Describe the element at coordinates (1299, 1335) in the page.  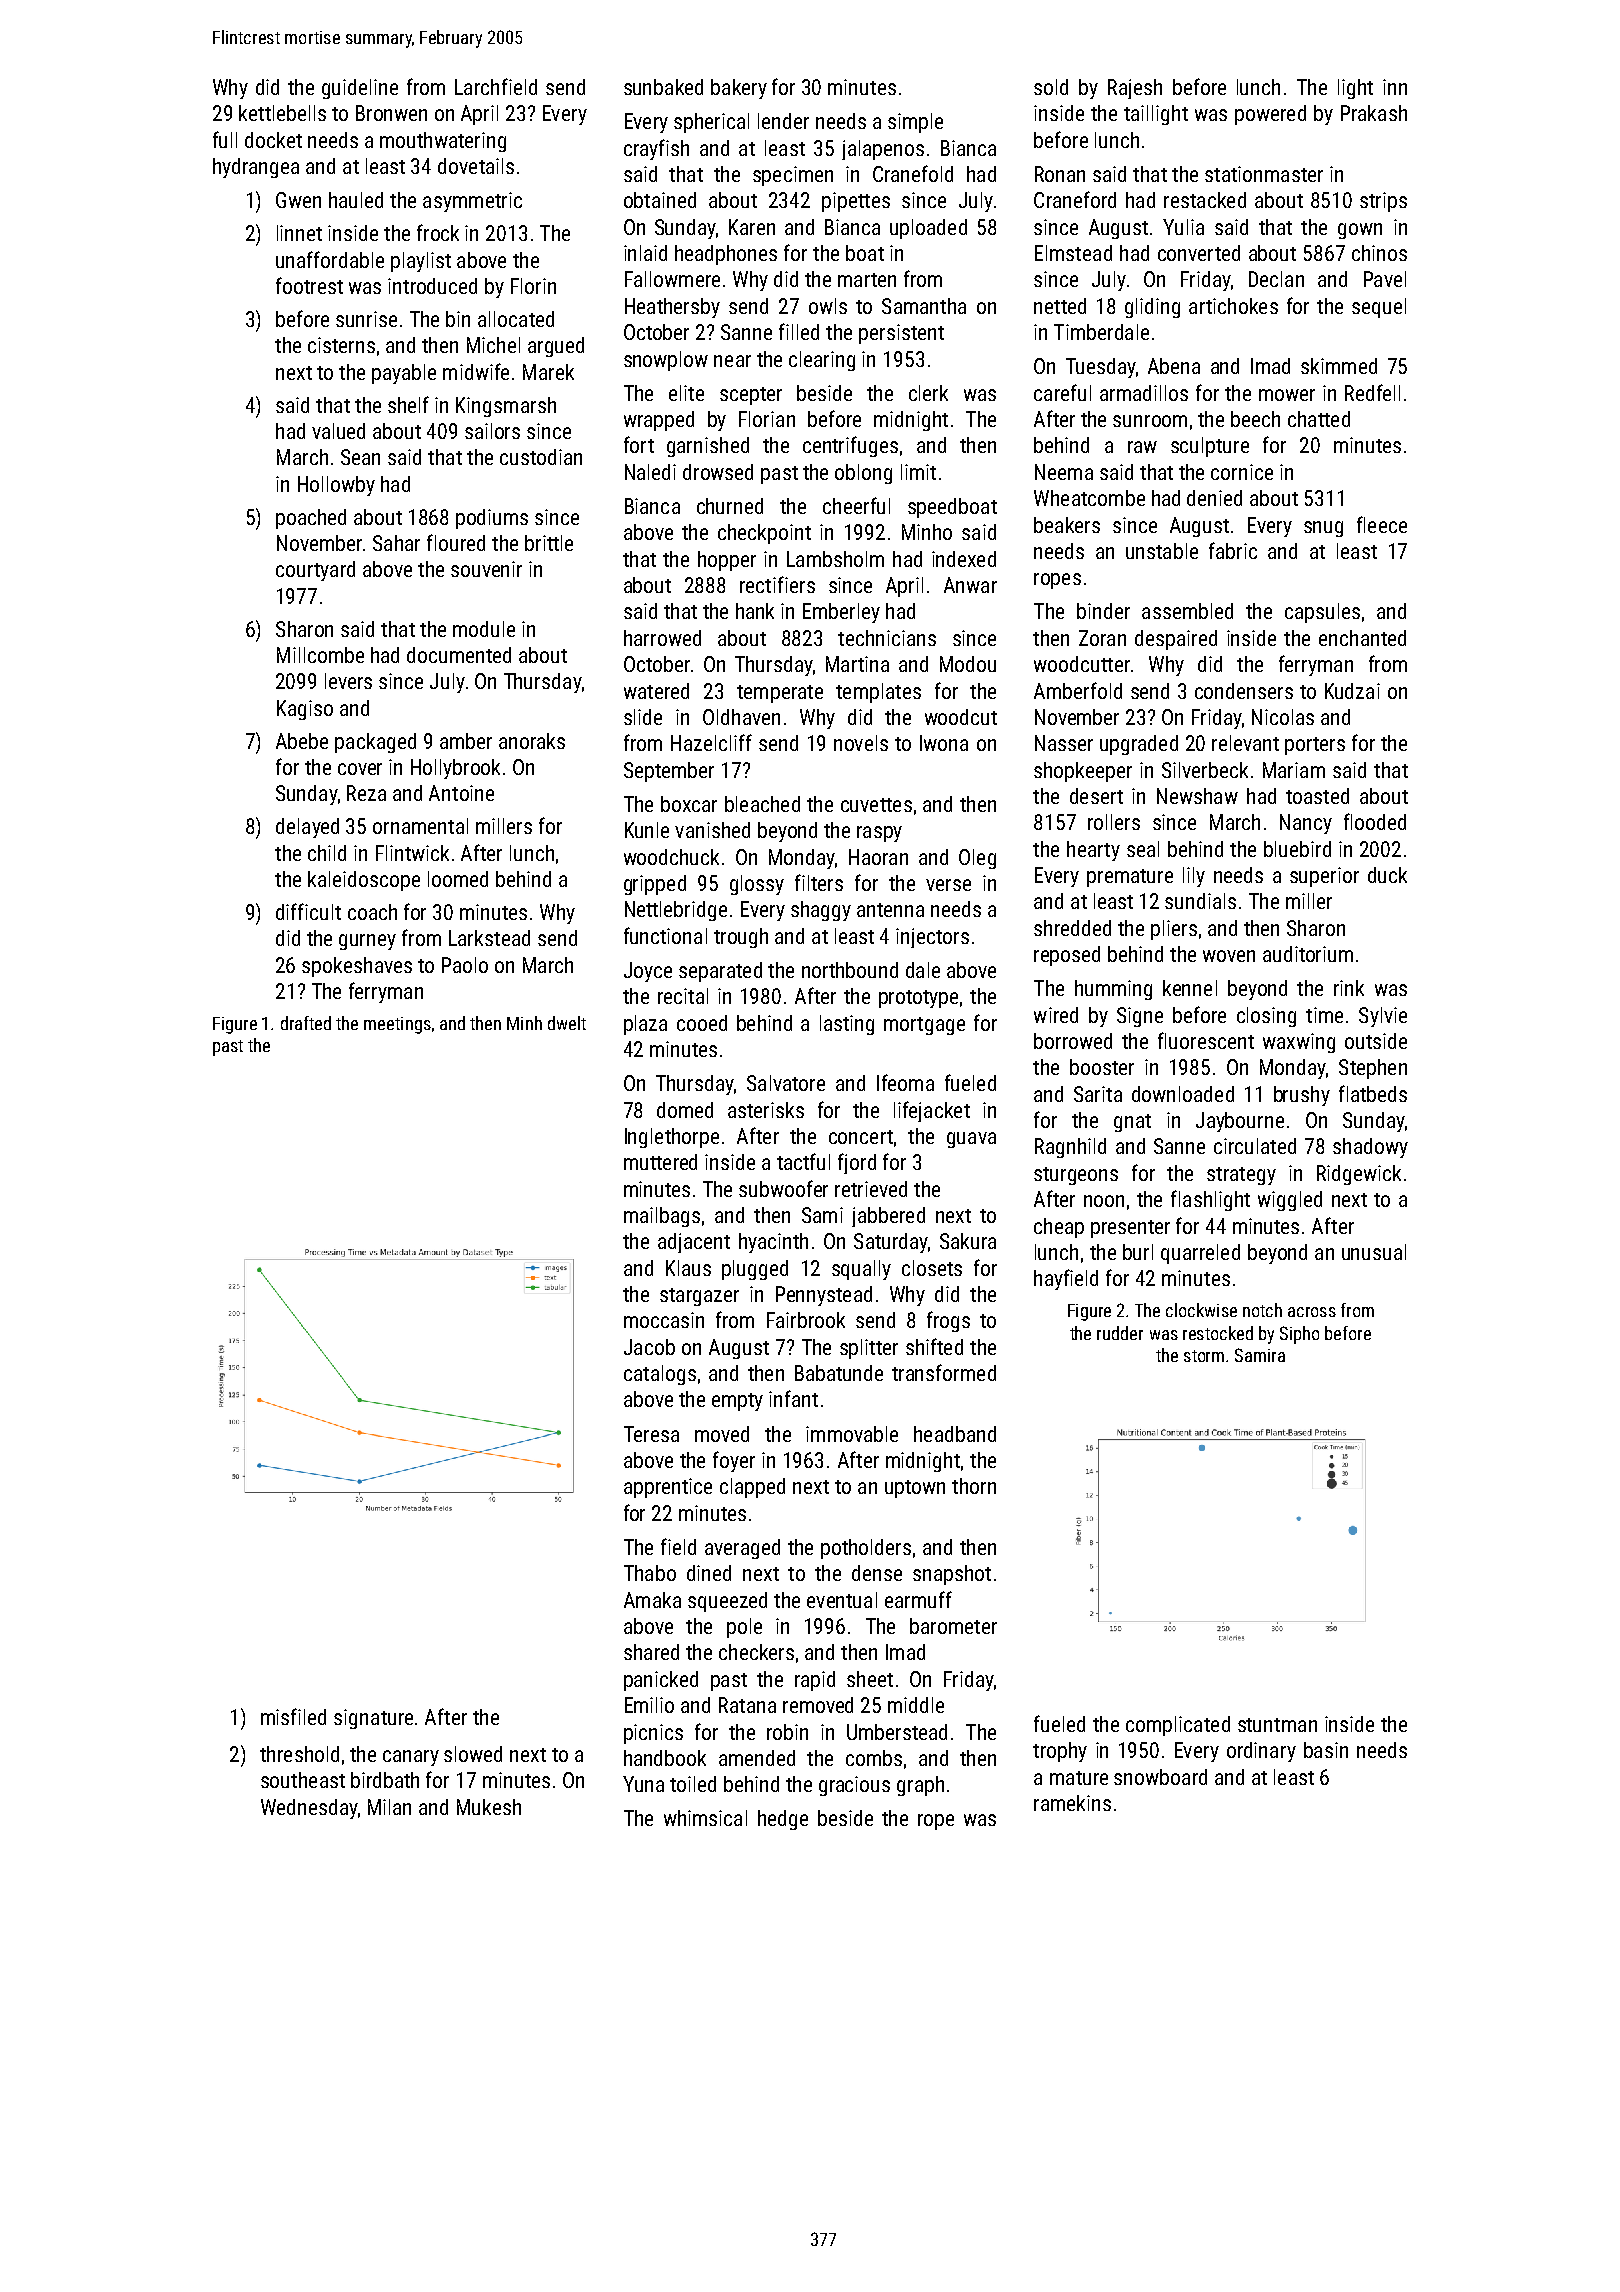
I see `Sipho` at that location.
